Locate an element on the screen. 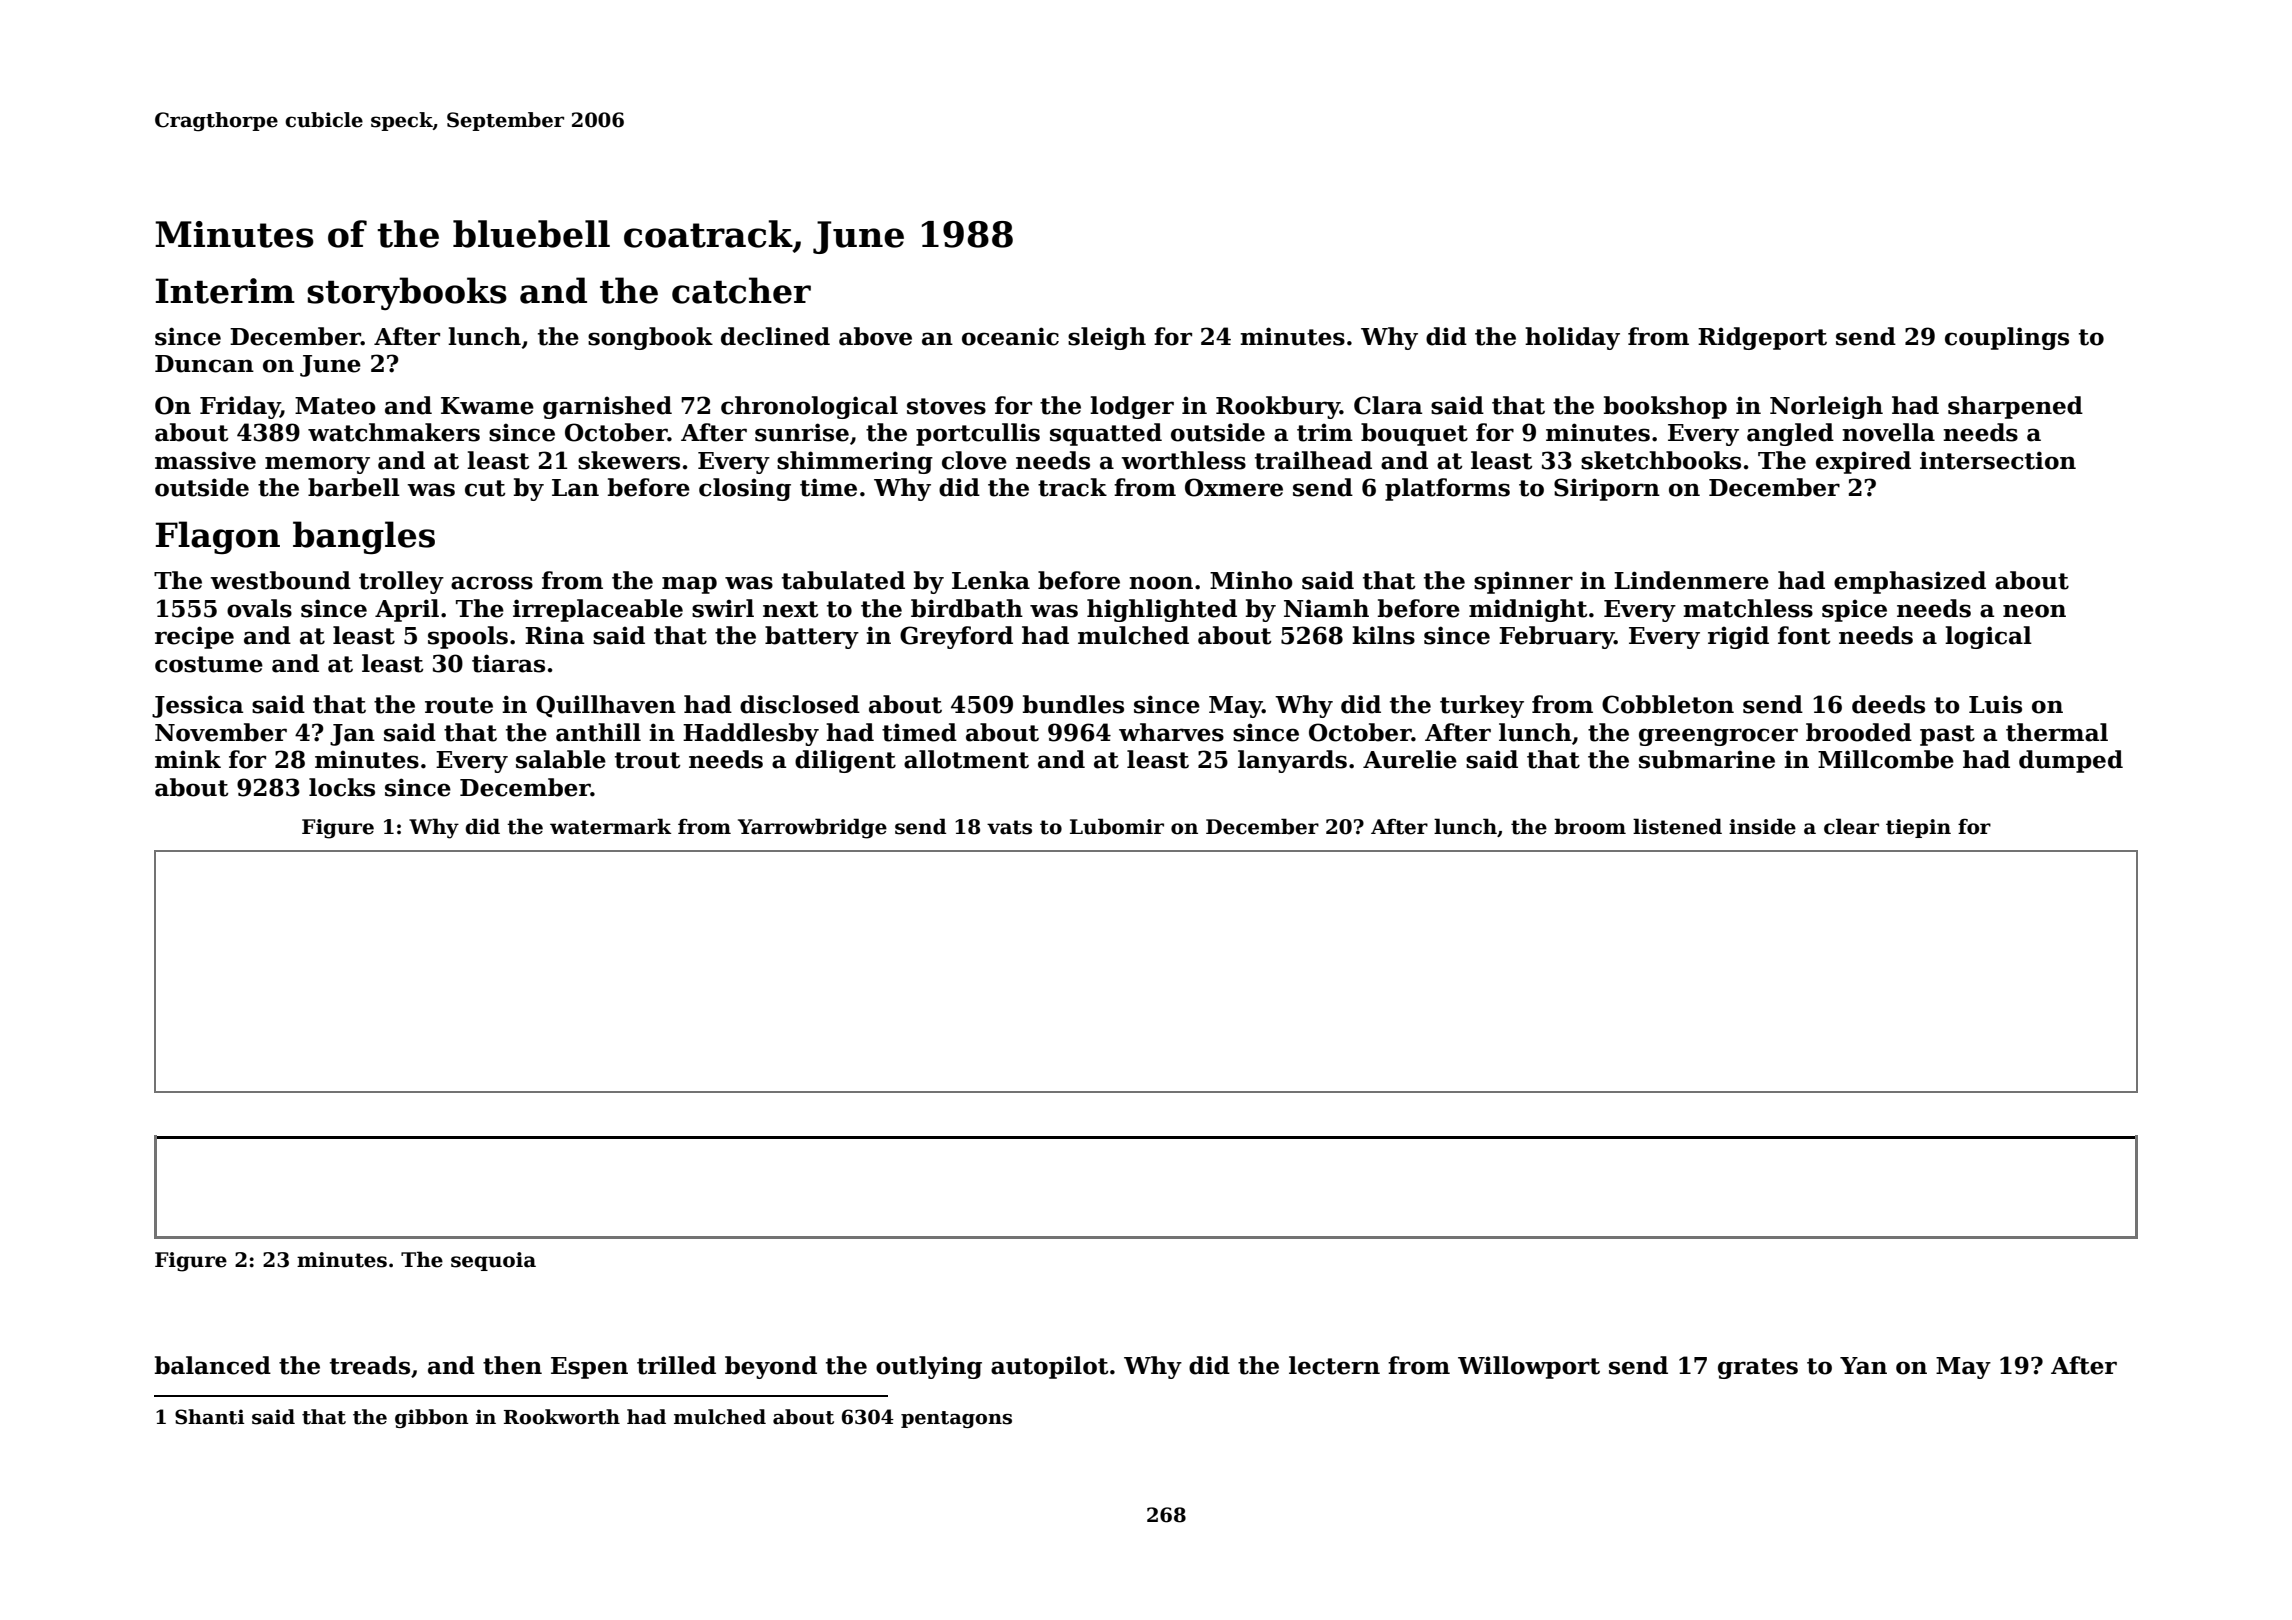  treads is located at coordinates (370, 1365).
